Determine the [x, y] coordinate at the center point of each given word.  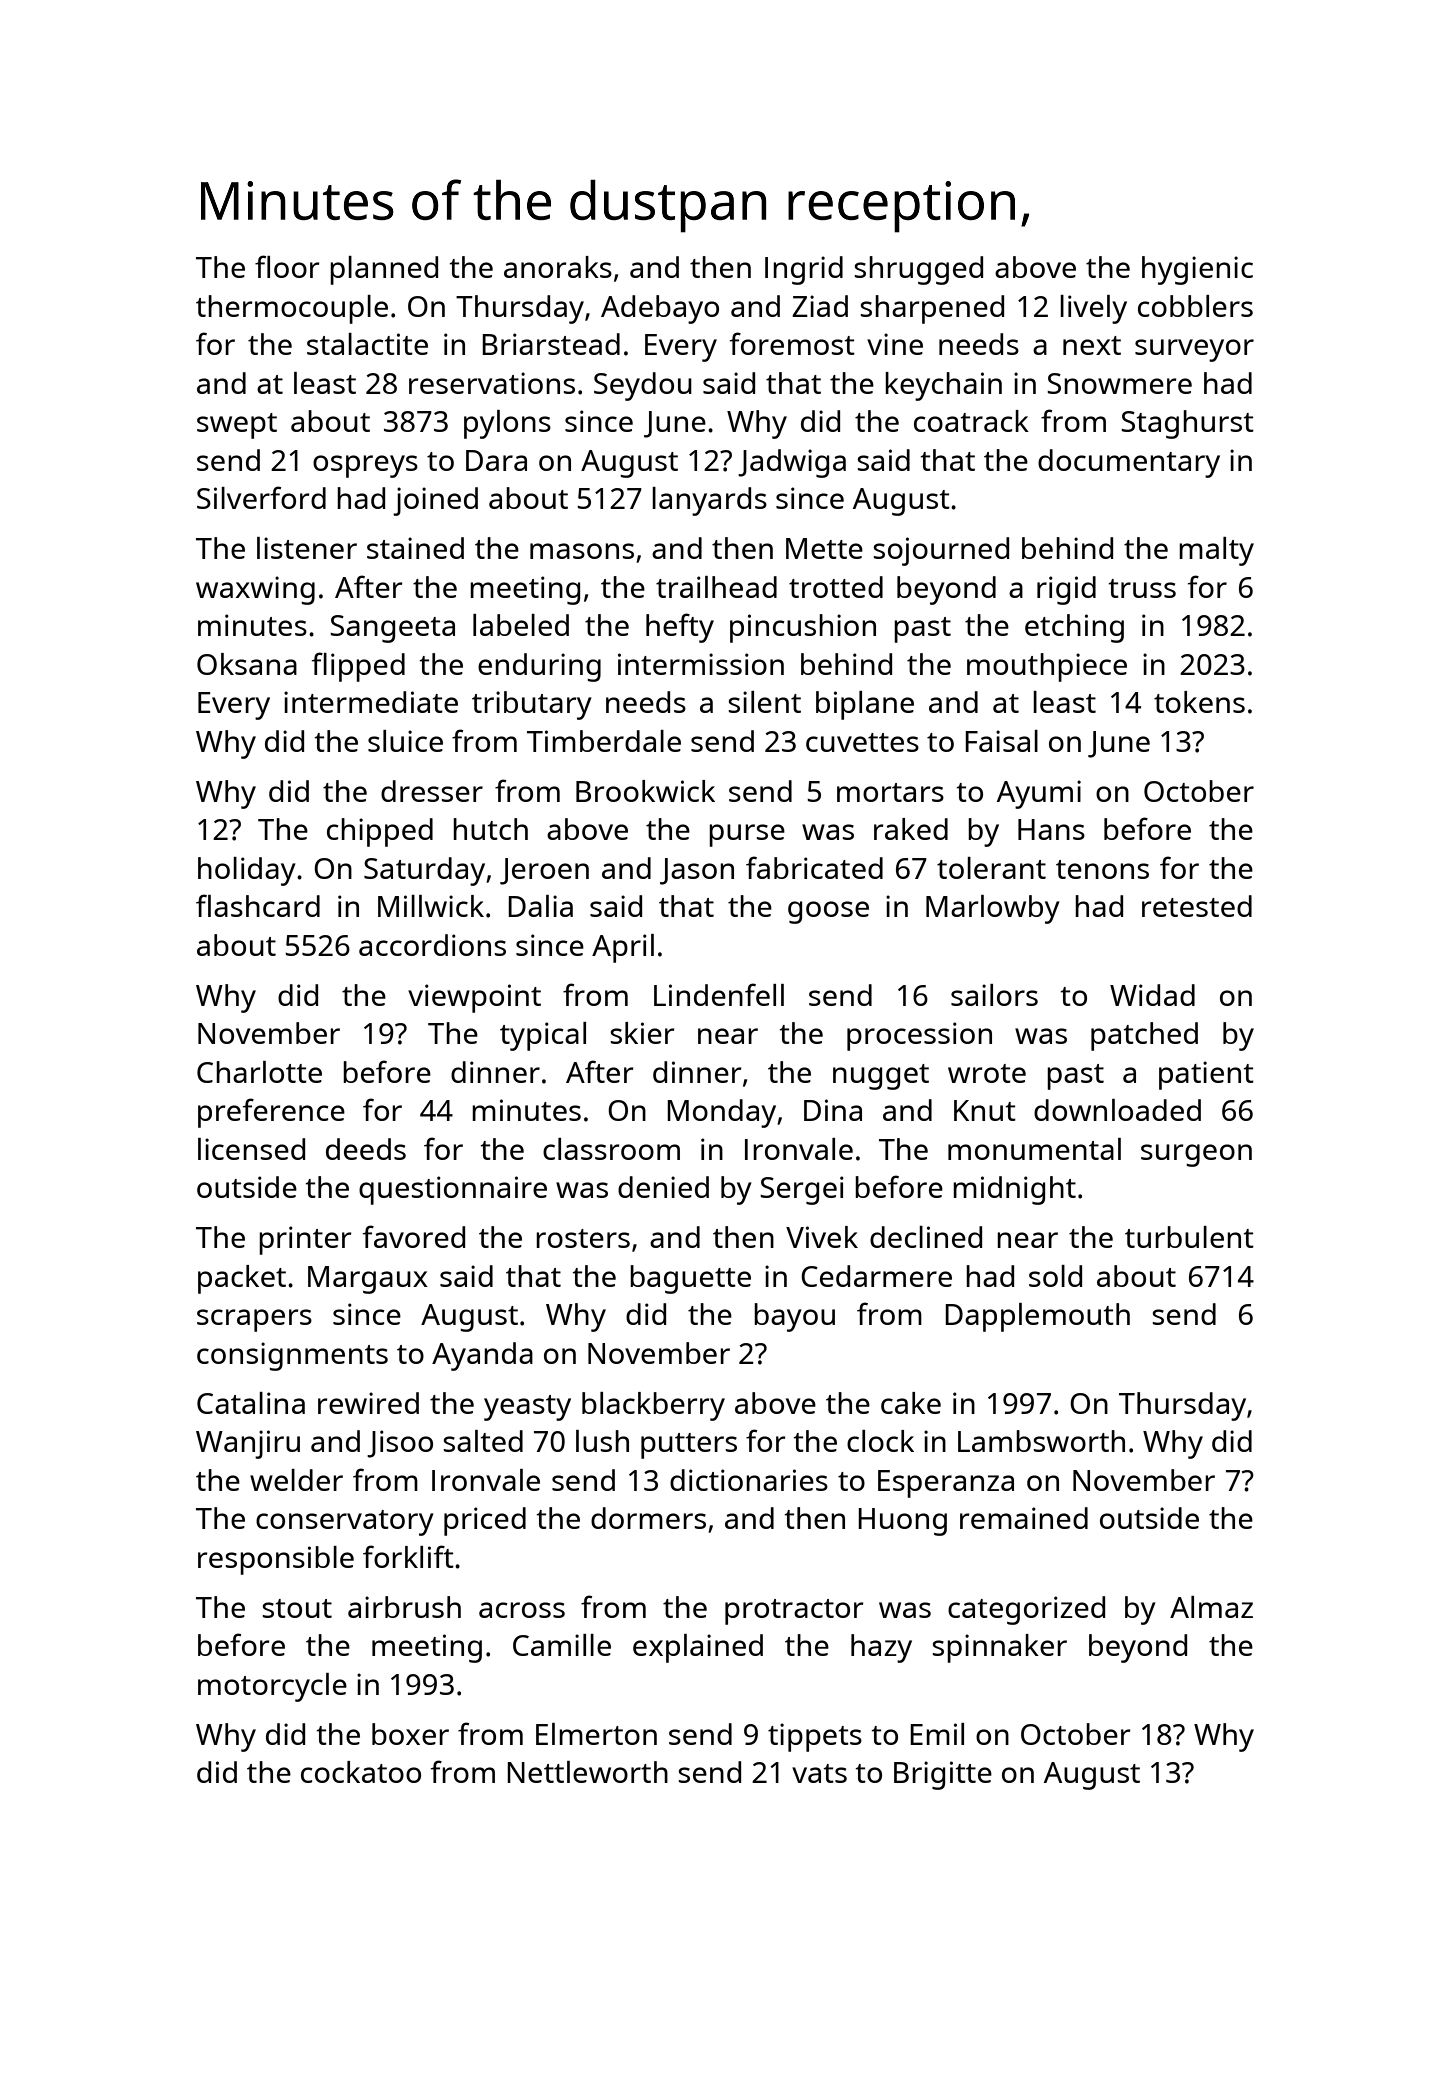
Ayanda [482, 1356]
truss [1142, 588]
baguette [690, 1279]
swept [237, 426]
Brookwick [645, 791]
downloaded [1117, 1110]
